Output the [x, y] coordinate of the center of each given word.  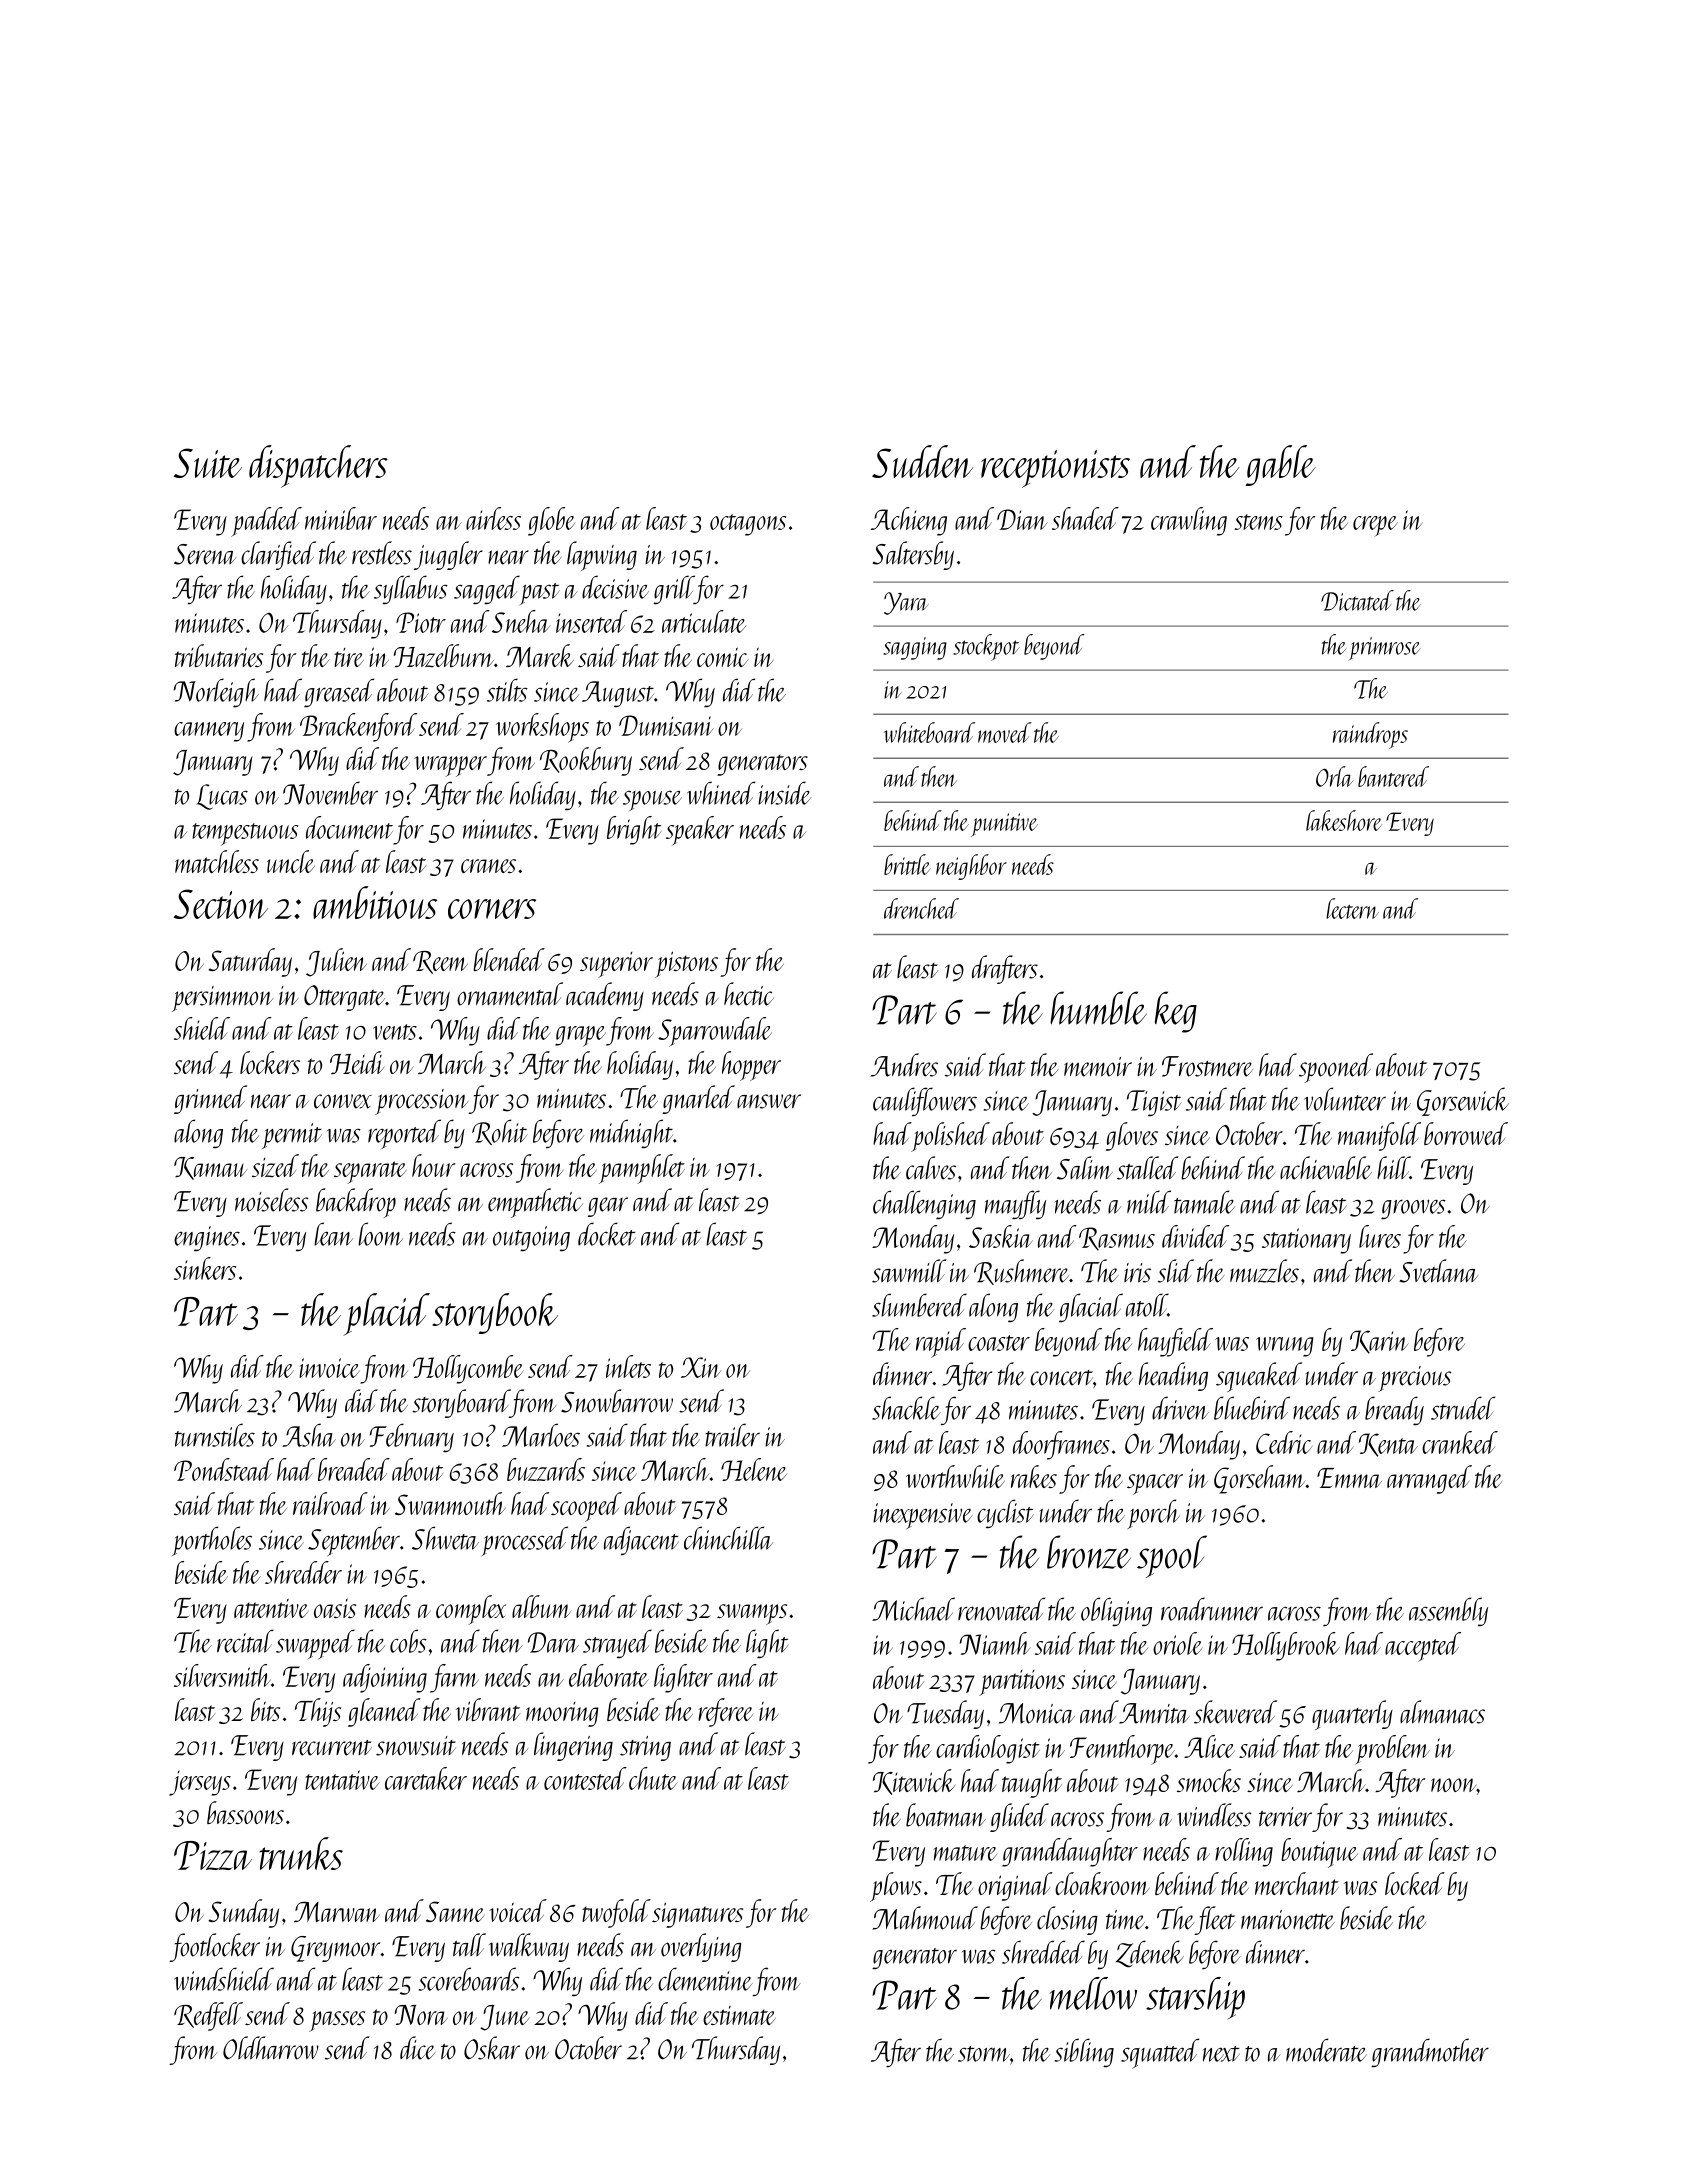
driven [1180, 1408]
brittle [907, 864]
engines [207, 1238]
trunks [301, 1853]
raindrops [1370, 735]
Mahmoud [925, 1918]
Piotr [421, 622]
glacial [1091, 1307]
